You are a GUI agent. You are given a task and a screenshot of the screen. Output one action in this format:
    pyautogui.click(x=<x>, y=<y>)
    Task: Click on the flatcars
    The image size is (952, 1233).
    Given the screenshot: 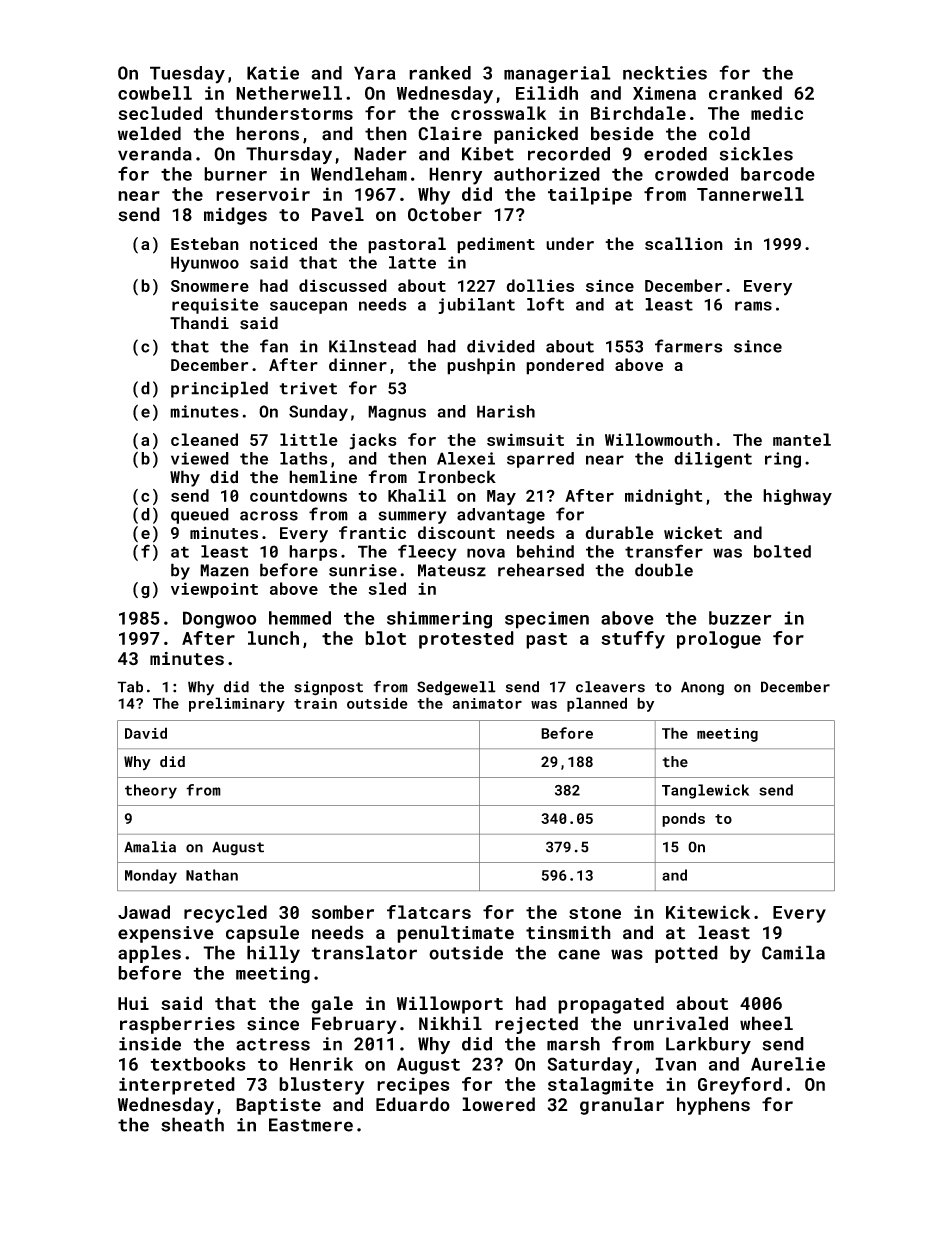 What is the action you would take?
    pyautogui.click(x=429, y=912)
